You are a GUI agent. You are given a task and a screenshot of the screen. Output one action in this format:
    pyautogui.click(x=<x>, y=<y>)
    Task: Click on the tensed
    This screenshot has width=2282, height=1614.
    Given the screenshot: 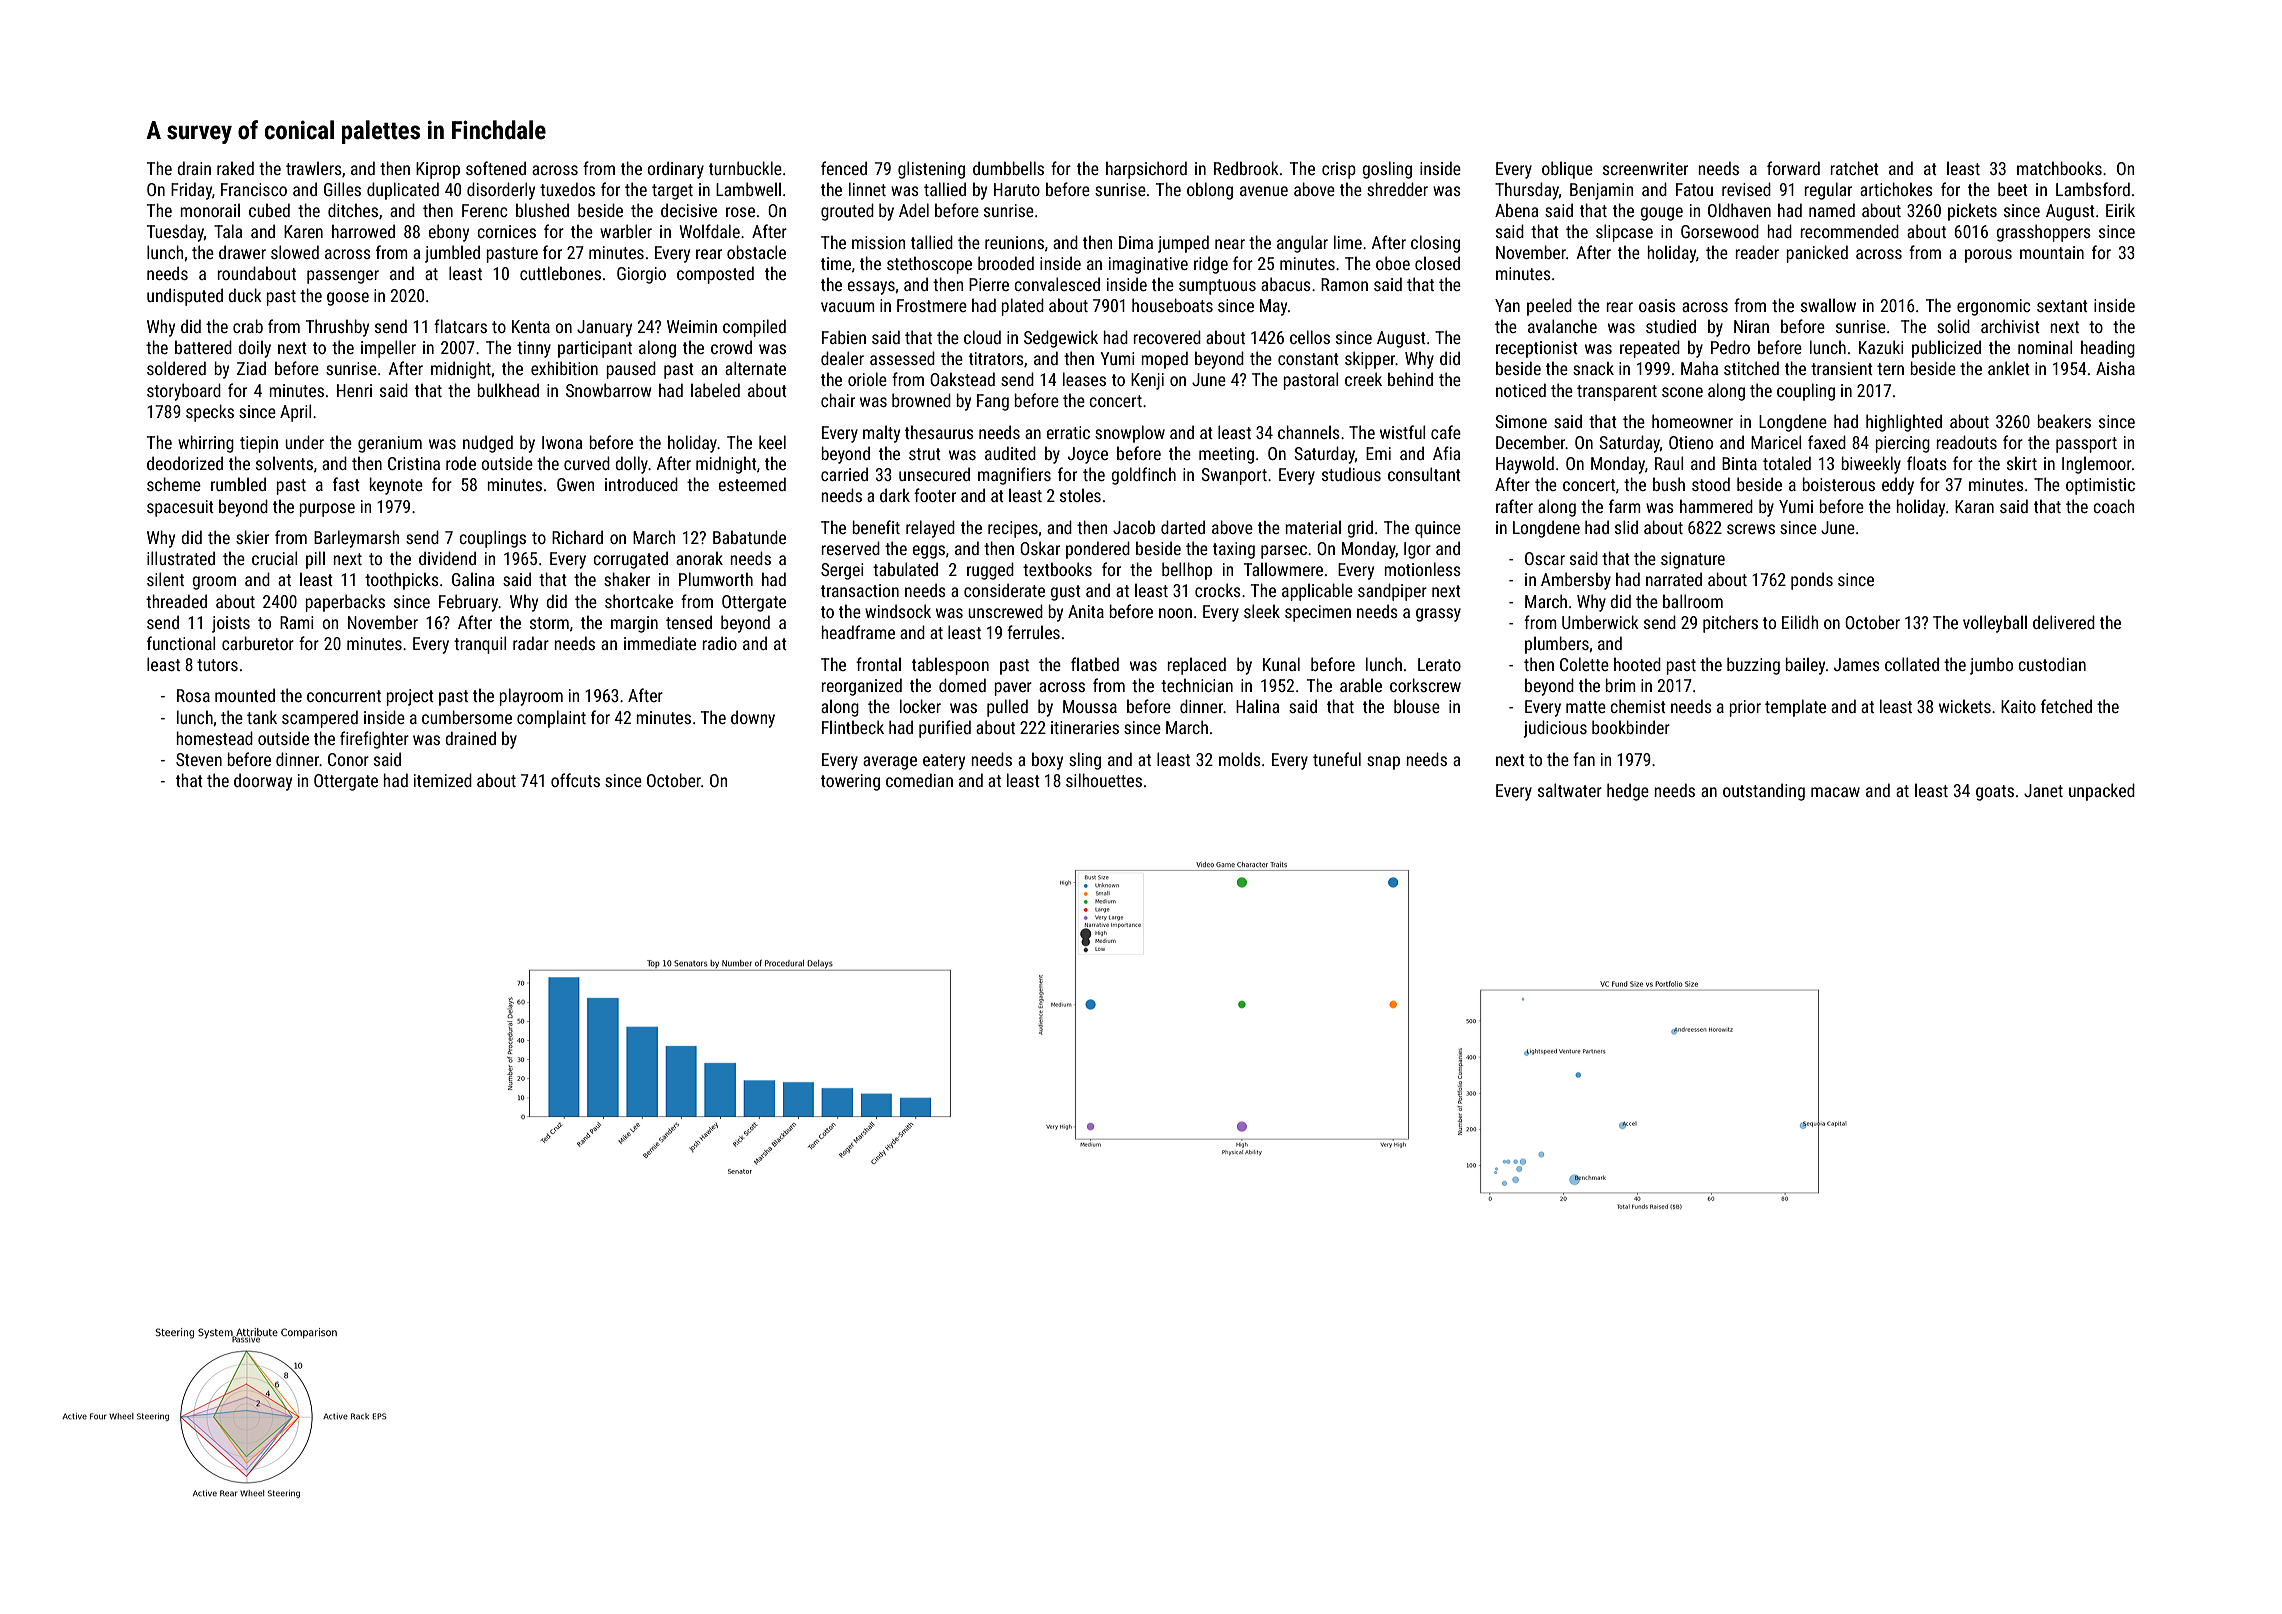 What is the action you would take?
    pyautogui.click(x=689, y=622)
